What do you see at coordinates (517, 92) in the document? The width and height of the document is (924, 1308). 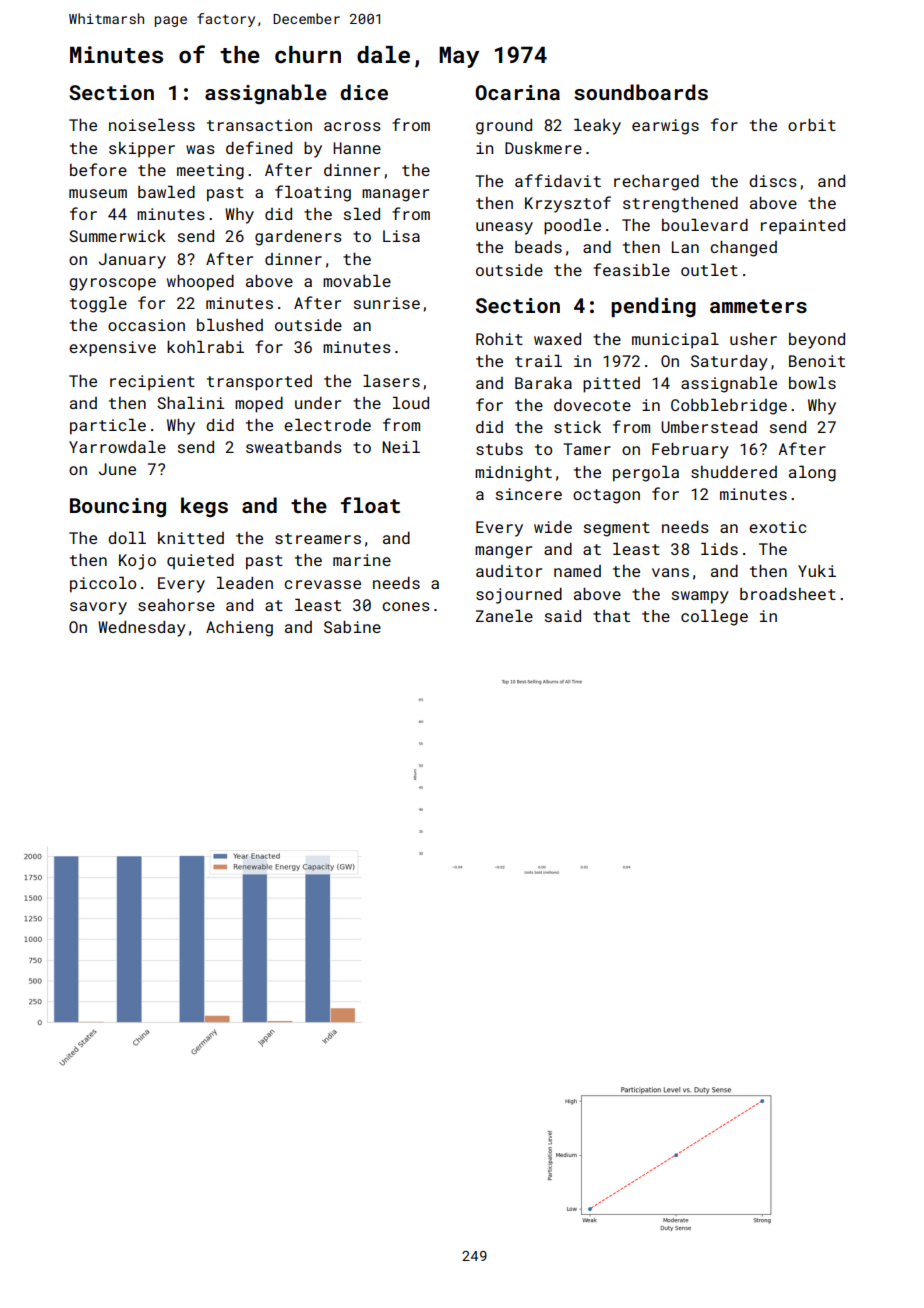 I see `Ocarina` at bounding box center [517, 92].
